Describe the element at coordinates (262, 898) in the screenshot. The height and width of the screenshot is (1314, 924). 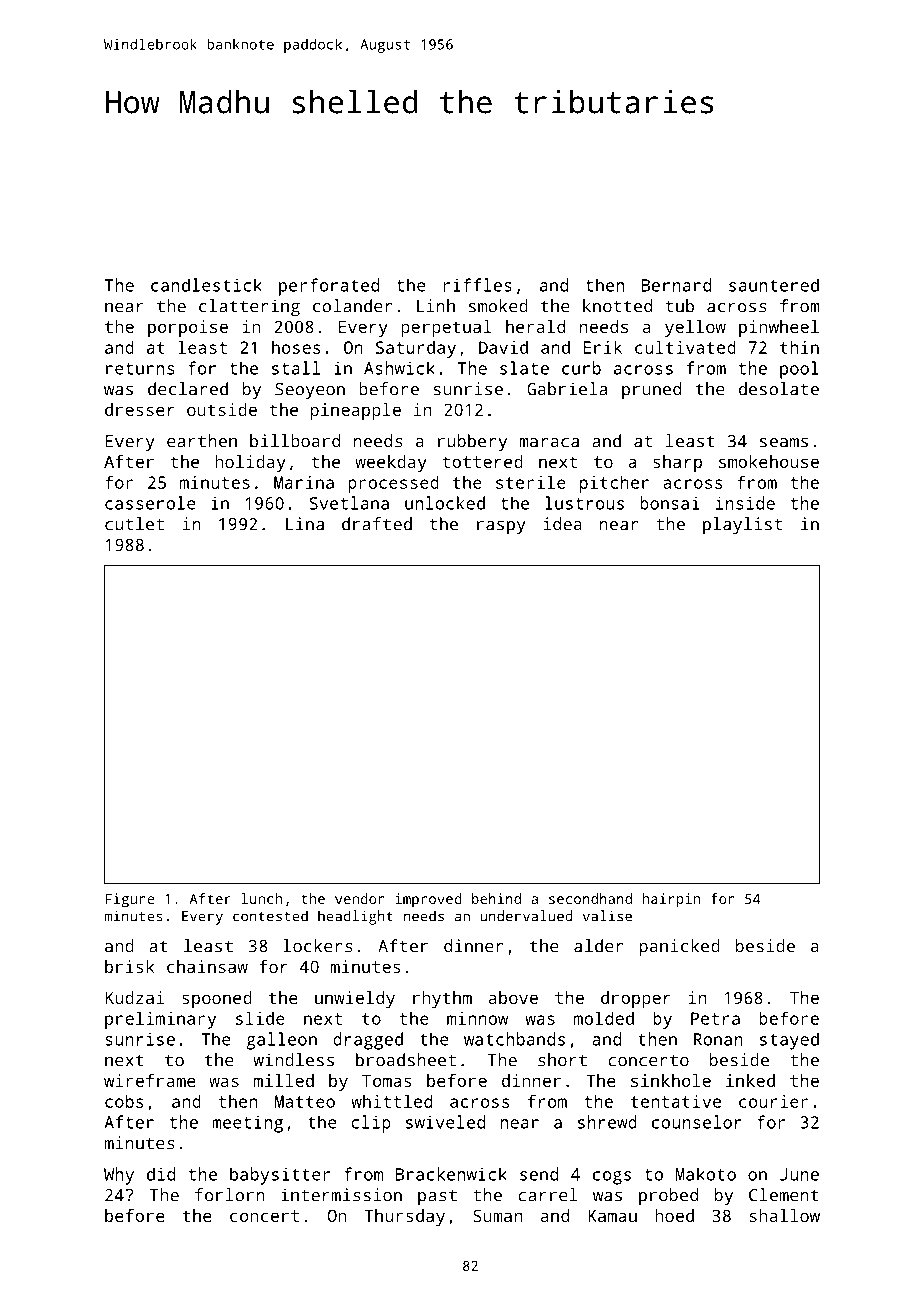
I see `lunch` at that location.
